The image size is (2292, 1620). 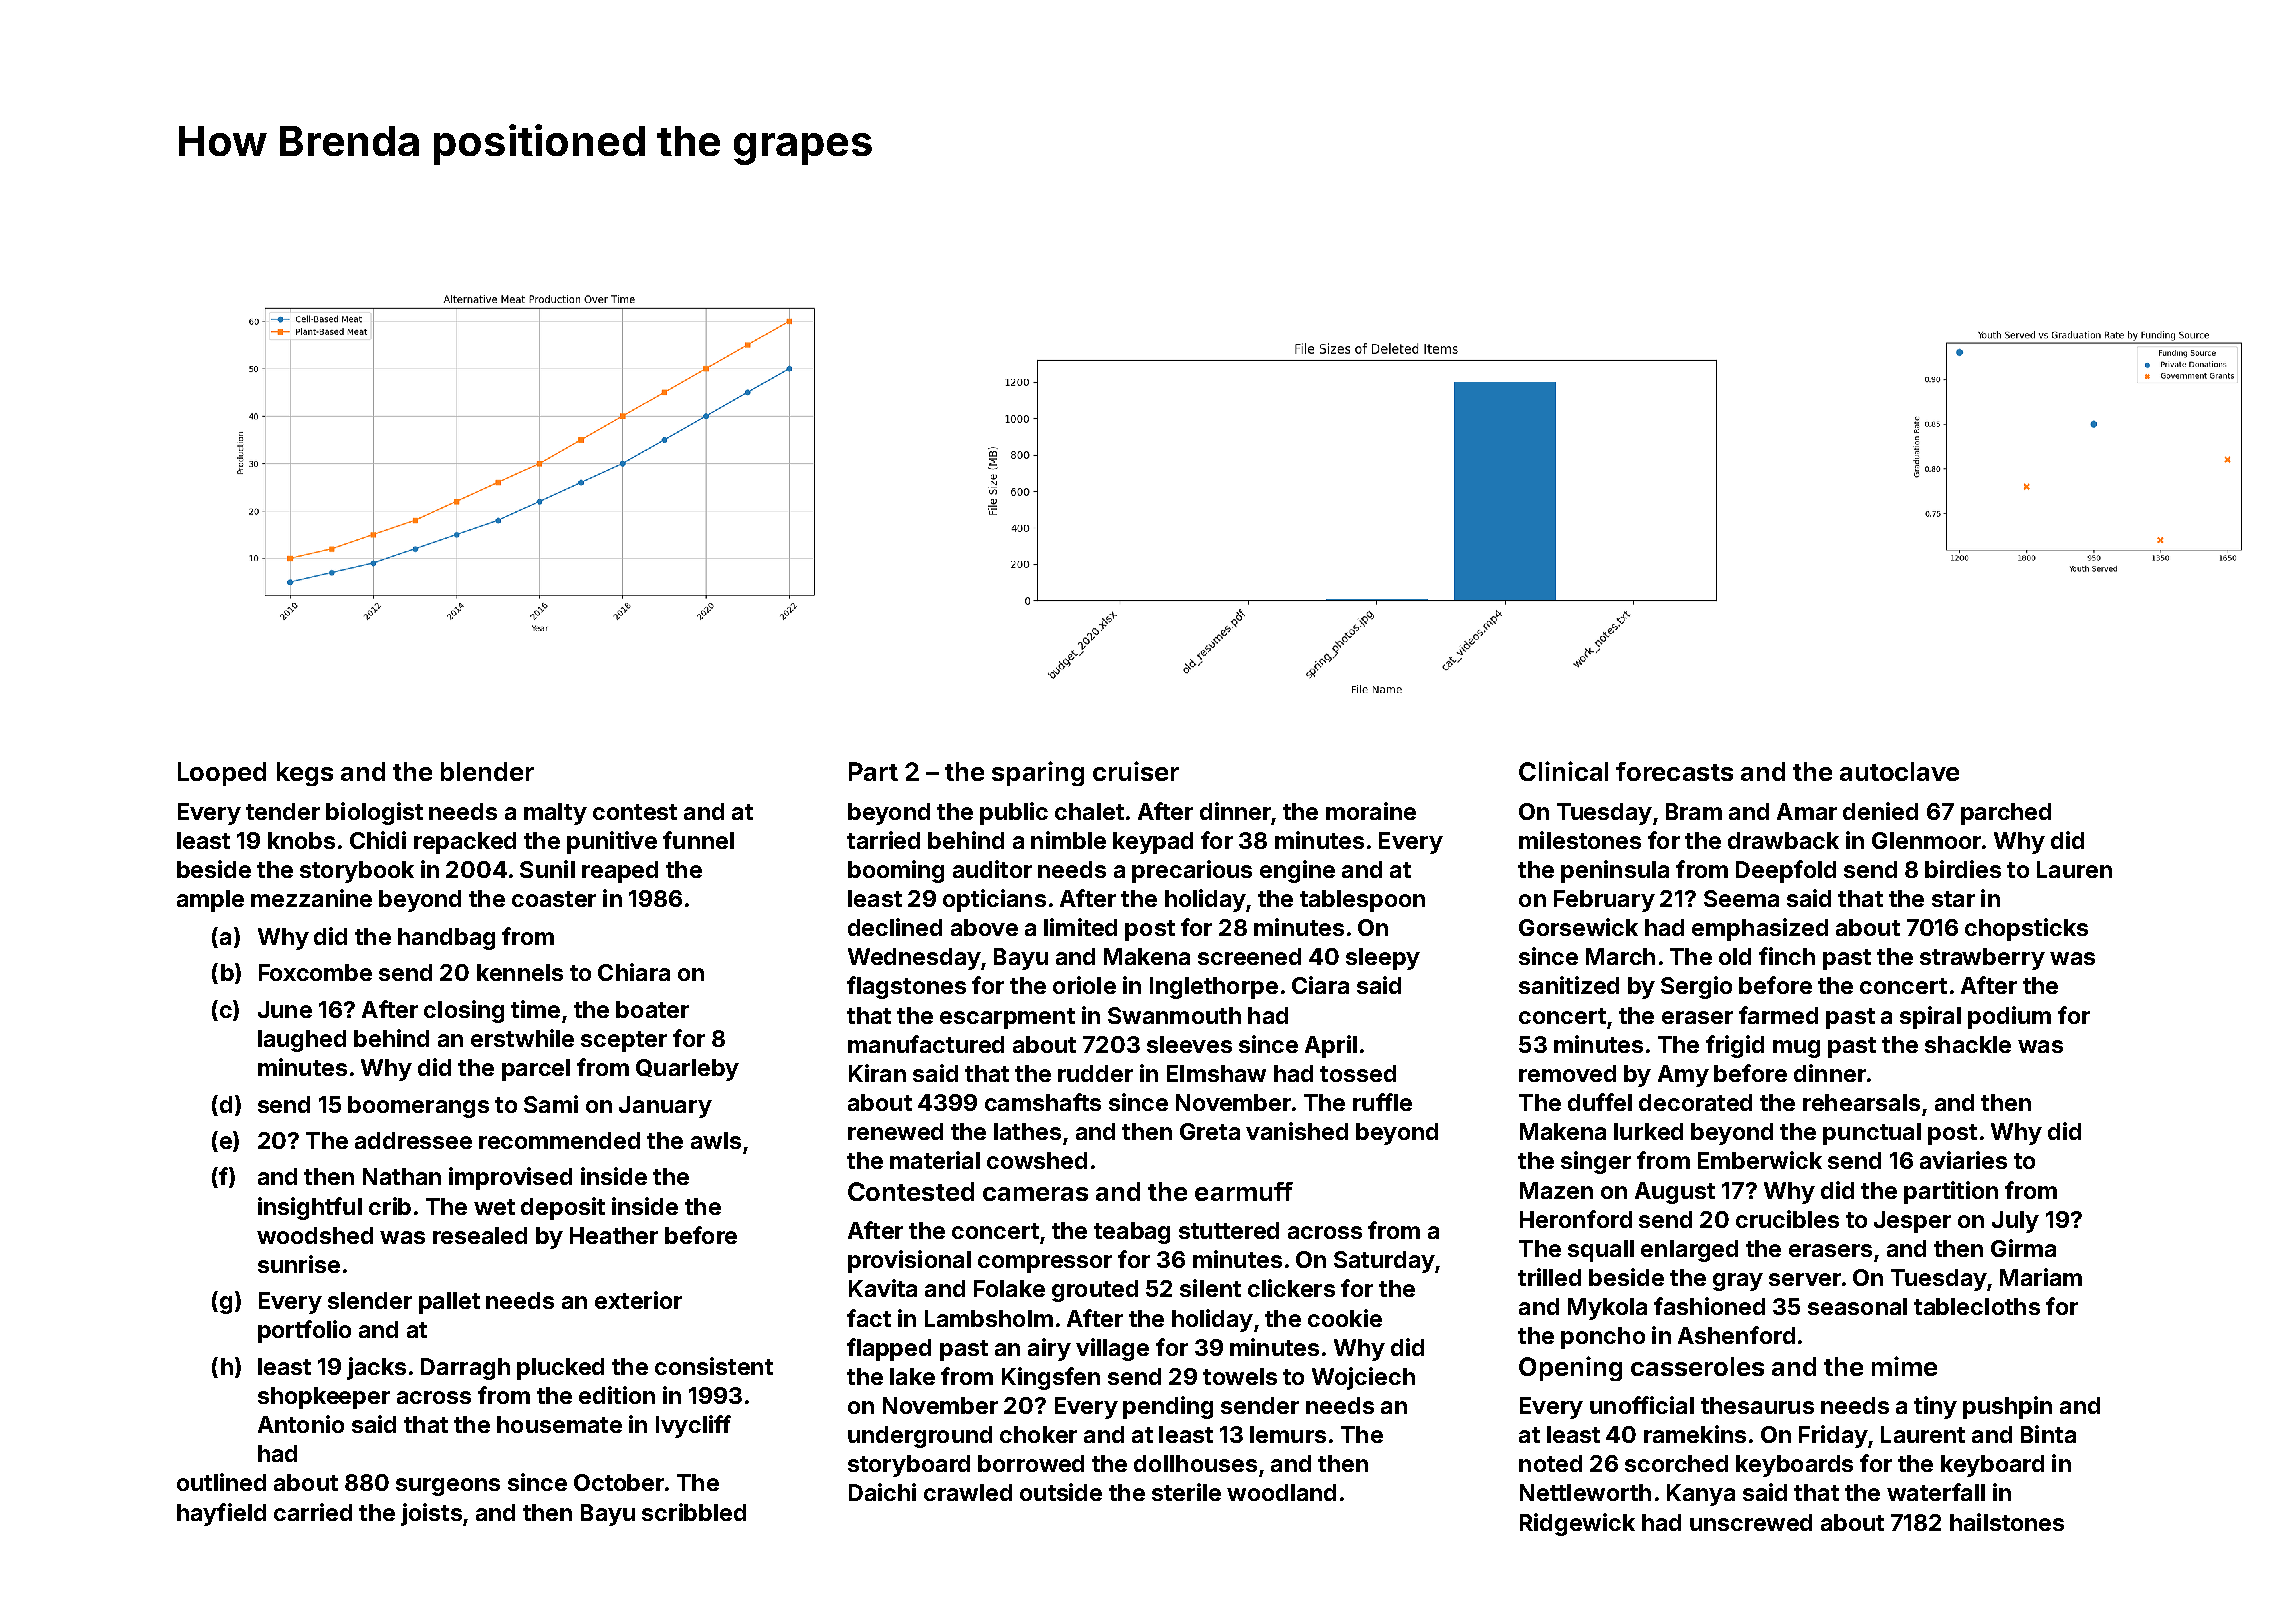 I want to click on sleepy, so click(x=1383, y=959).
